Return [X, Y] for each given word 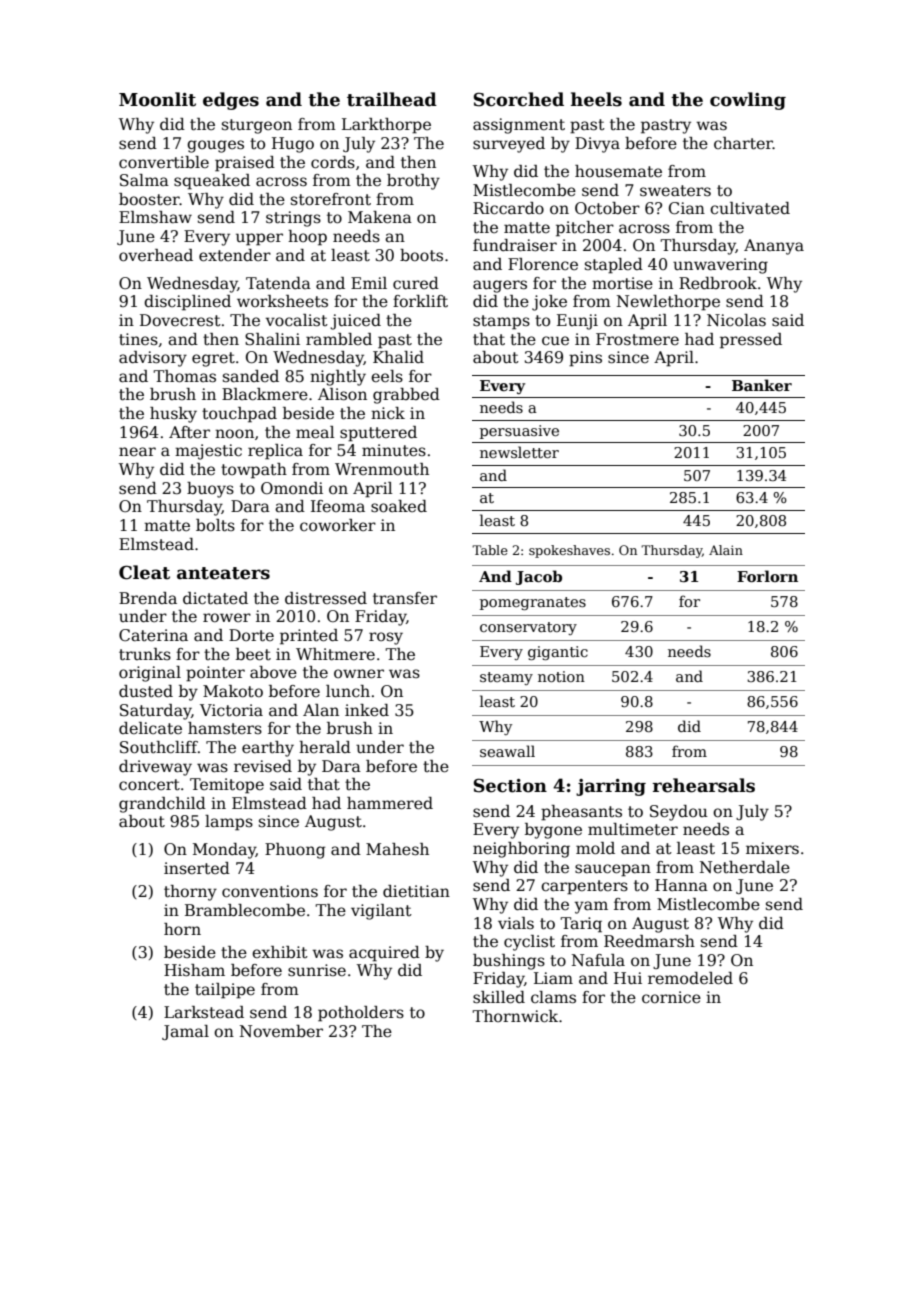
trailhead [392, 99]
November [281, 1031]
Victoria [231, 710]
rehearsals [704, 785]
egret [213, 359]
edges [231, 101]
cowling [748, 101]
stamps [501, 322]
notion [561, 676]
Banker [762, 385]
